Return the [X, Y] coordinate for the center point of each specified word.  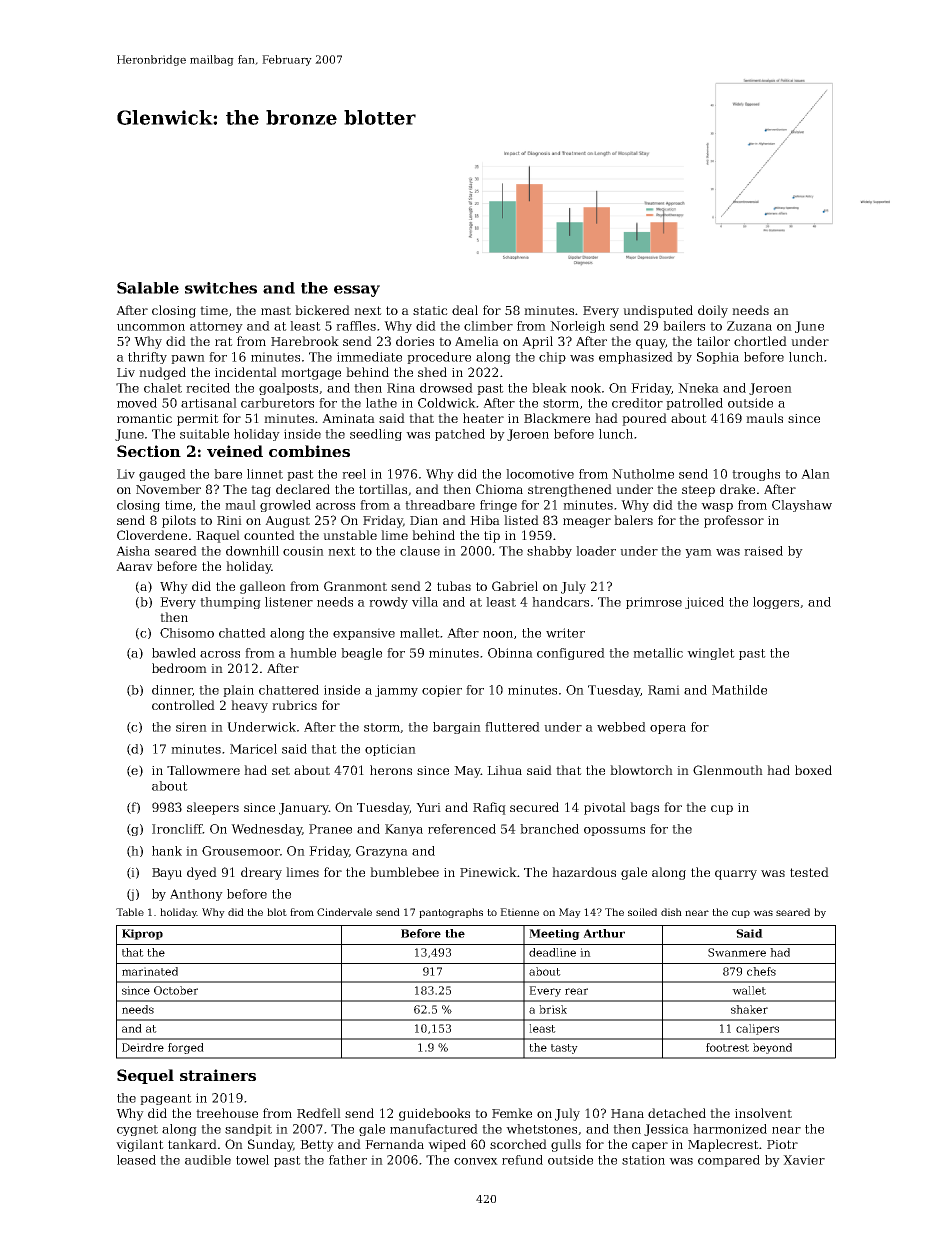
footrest [727, 1047]
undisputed [658, 311]
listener [289, 602]
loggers [776, 603]
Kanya [404, 830]
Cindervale [344, 912]
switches [221, 288]
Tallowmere [203, 770]
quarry [736, 875]
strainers [218, 1075]
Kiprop [142, 934]
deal [465, 310]
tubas [454, 586]
